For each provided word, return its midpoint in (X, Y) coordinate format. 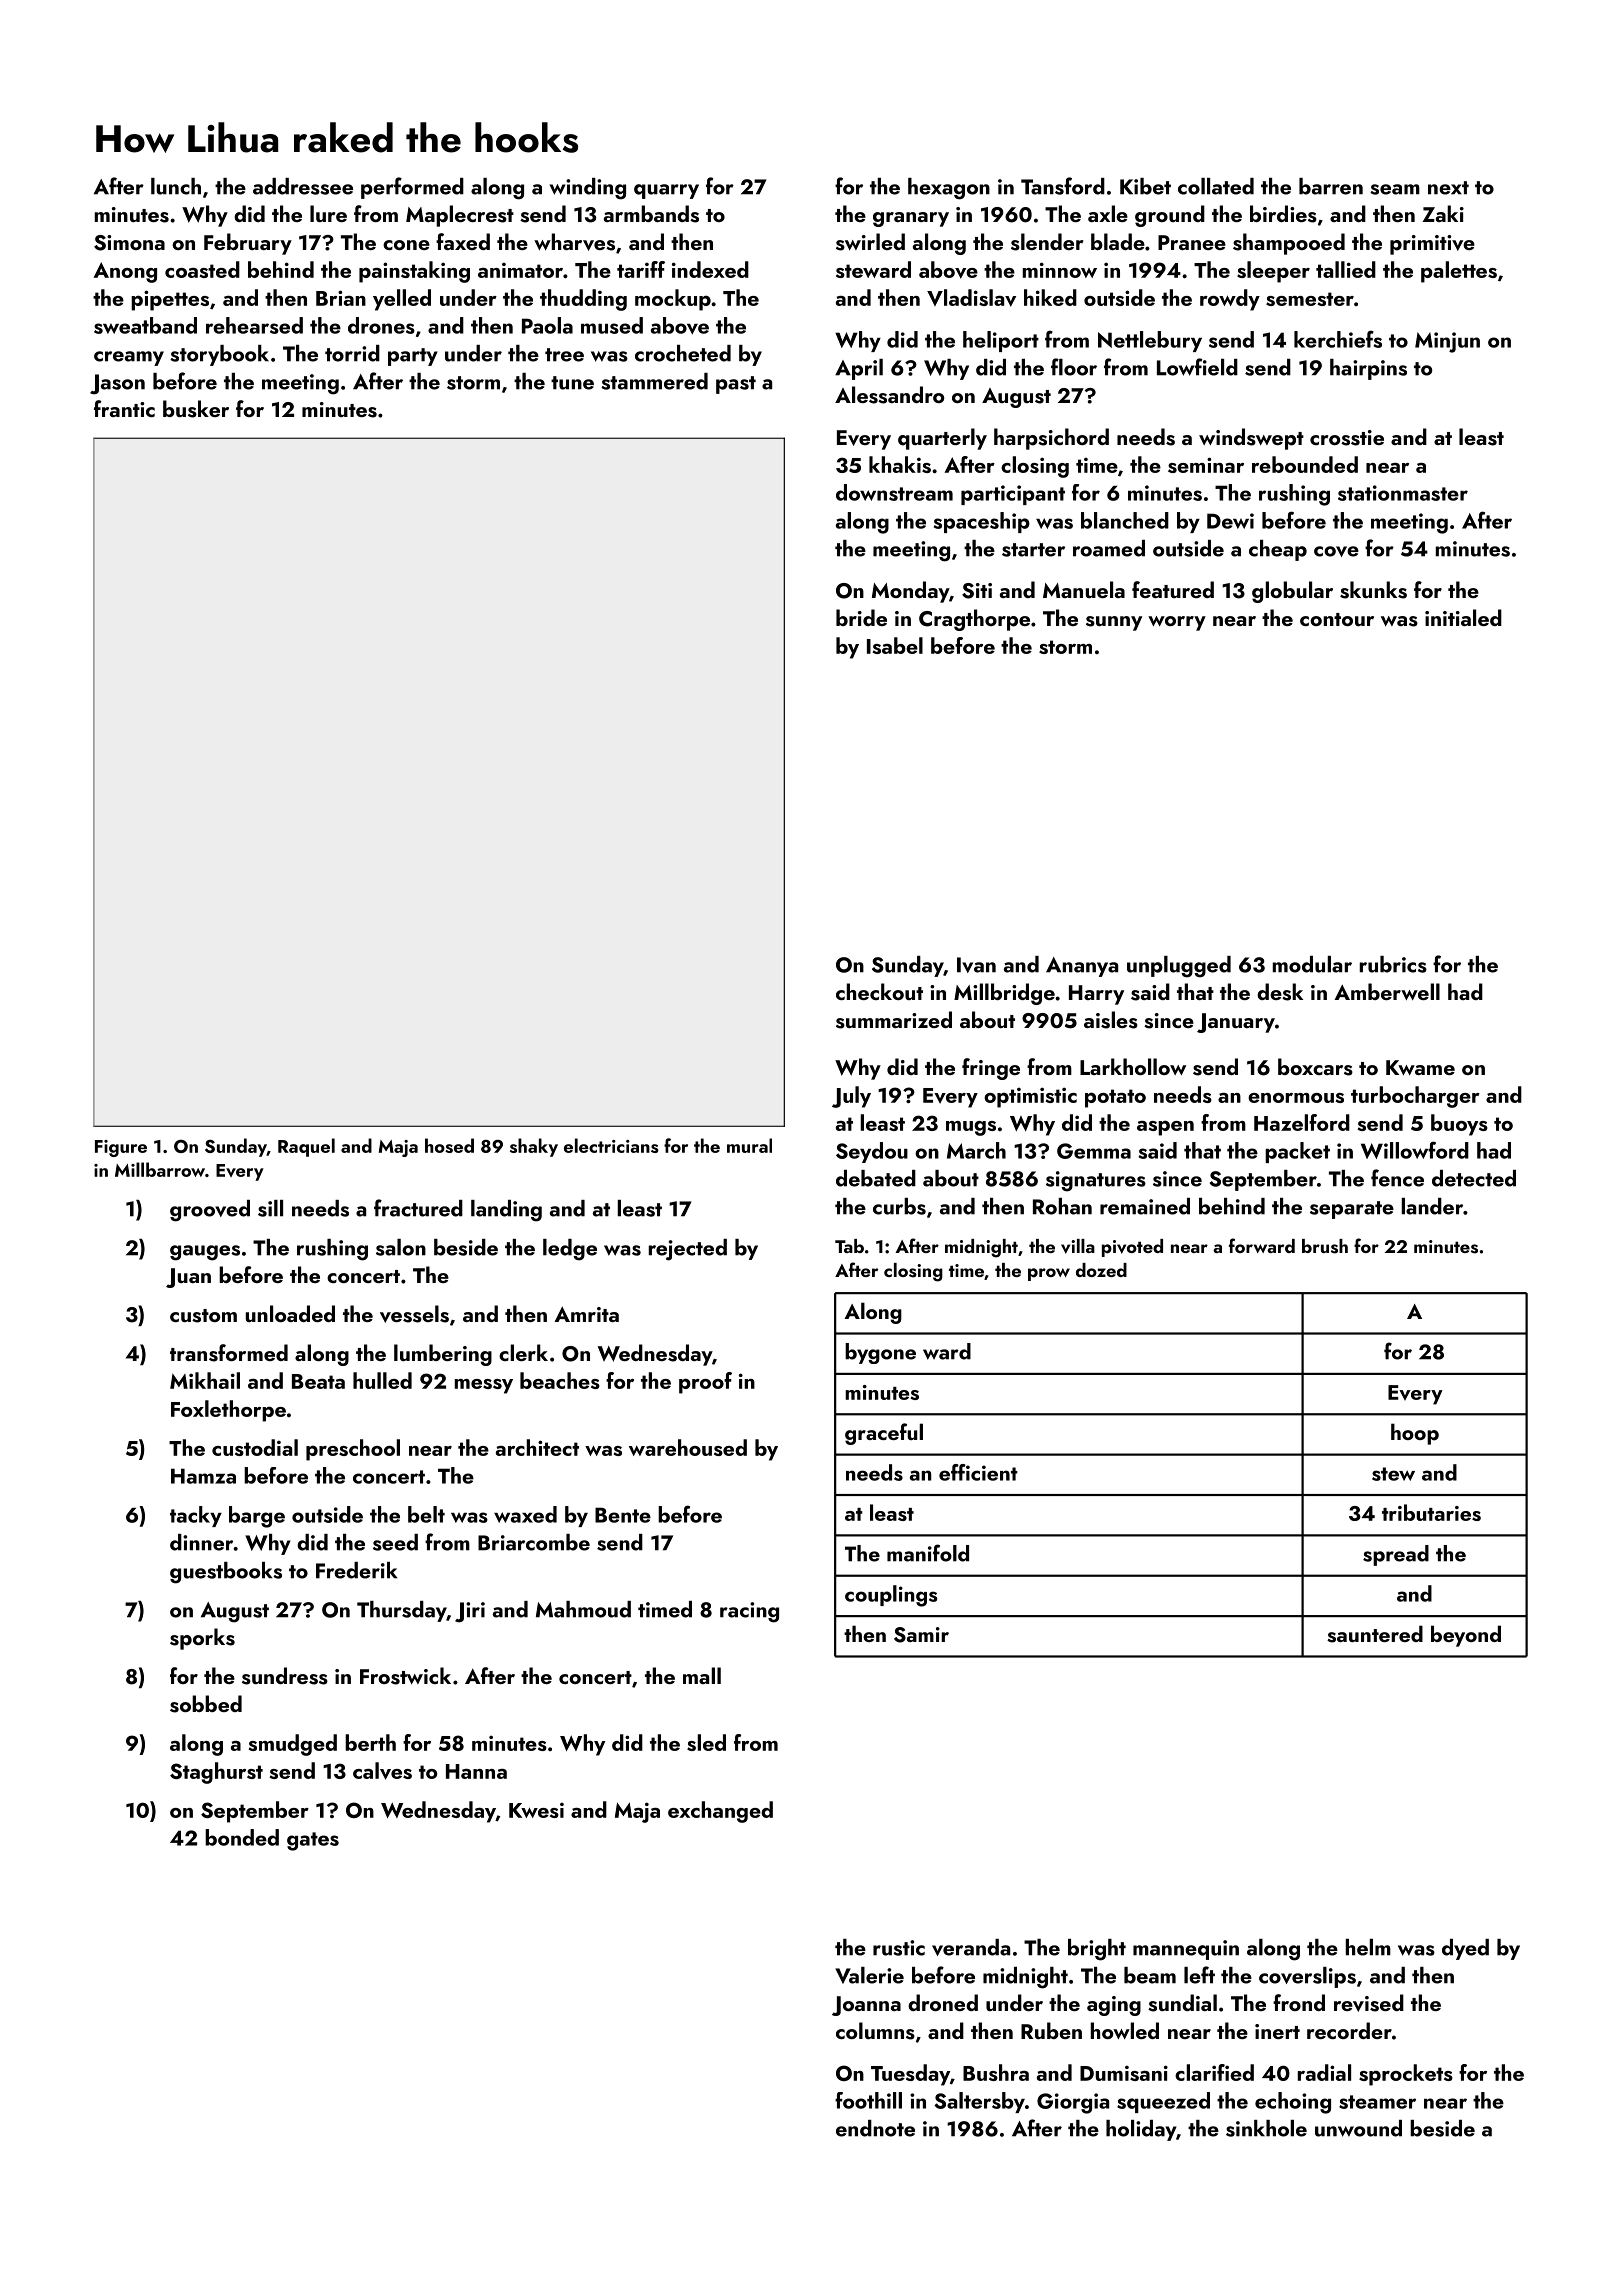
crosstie (1347, 438)
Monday (910, 592)
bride (861, 617)
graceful (884, 1434)
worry (1177, 623)
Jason (117, 384)
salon (401, 1247)
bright (1097, 1950)
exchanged (720, 1812)
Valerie (869, 1975)
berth (370, 1742)
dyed (1465, 1949)
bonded (242, 1837)
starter (1033, 550)
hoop (1415, 1434)
